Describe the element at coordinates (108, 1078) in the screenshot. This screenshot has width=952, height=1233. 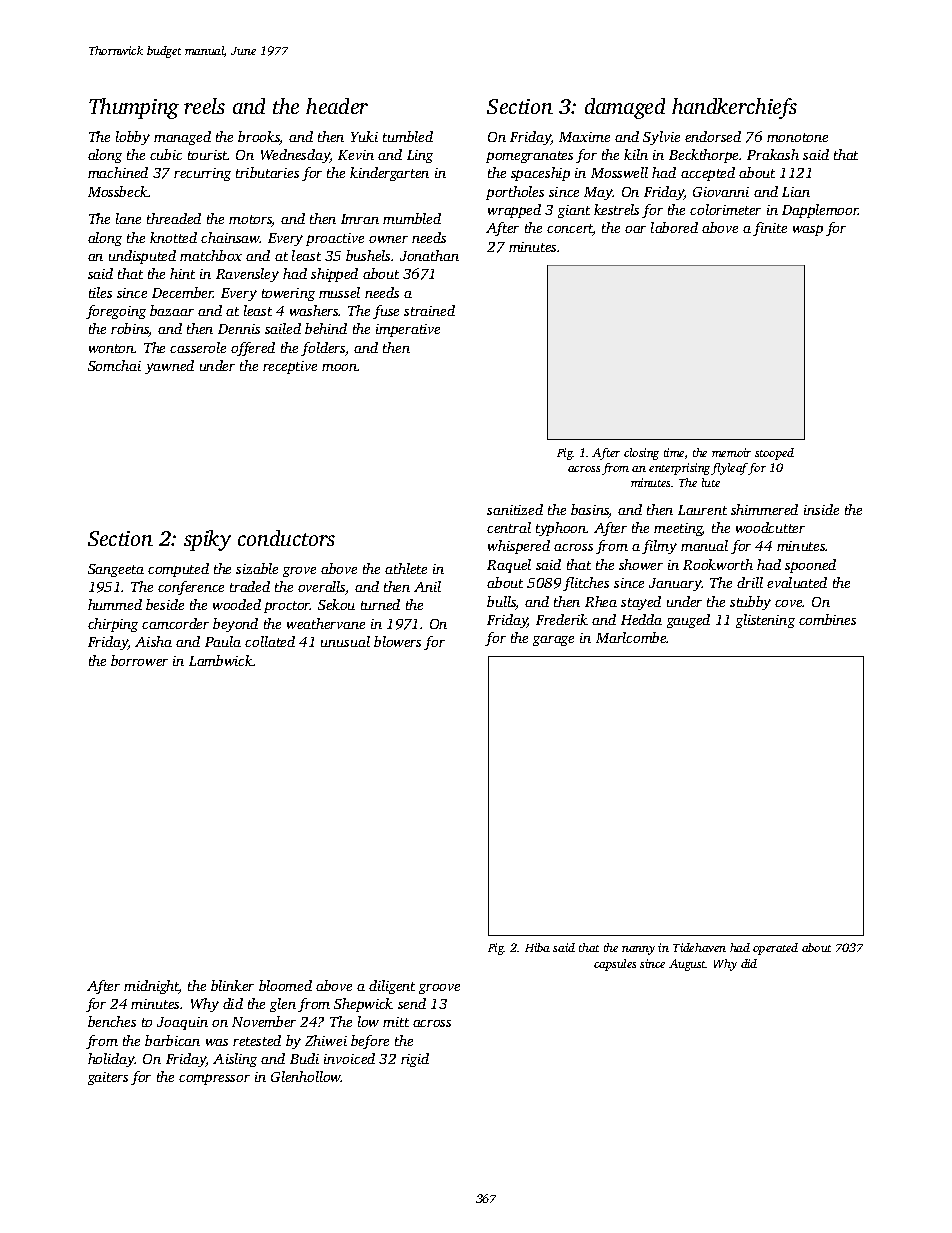
I see `gaiters` at that location.
